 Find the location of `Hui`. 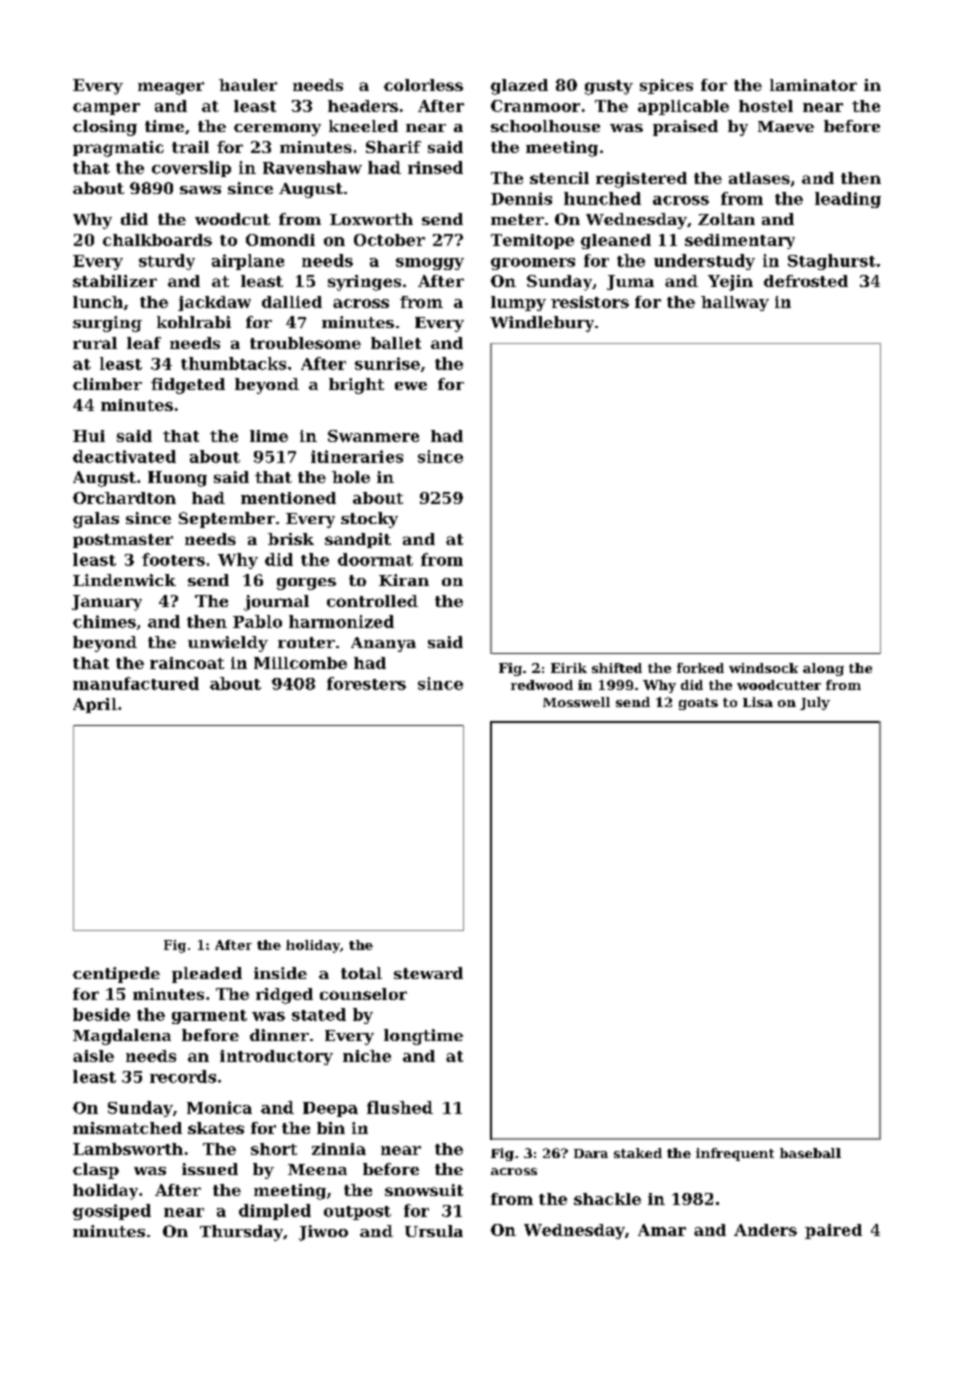

Hui is located at coordinates (89, 436).
